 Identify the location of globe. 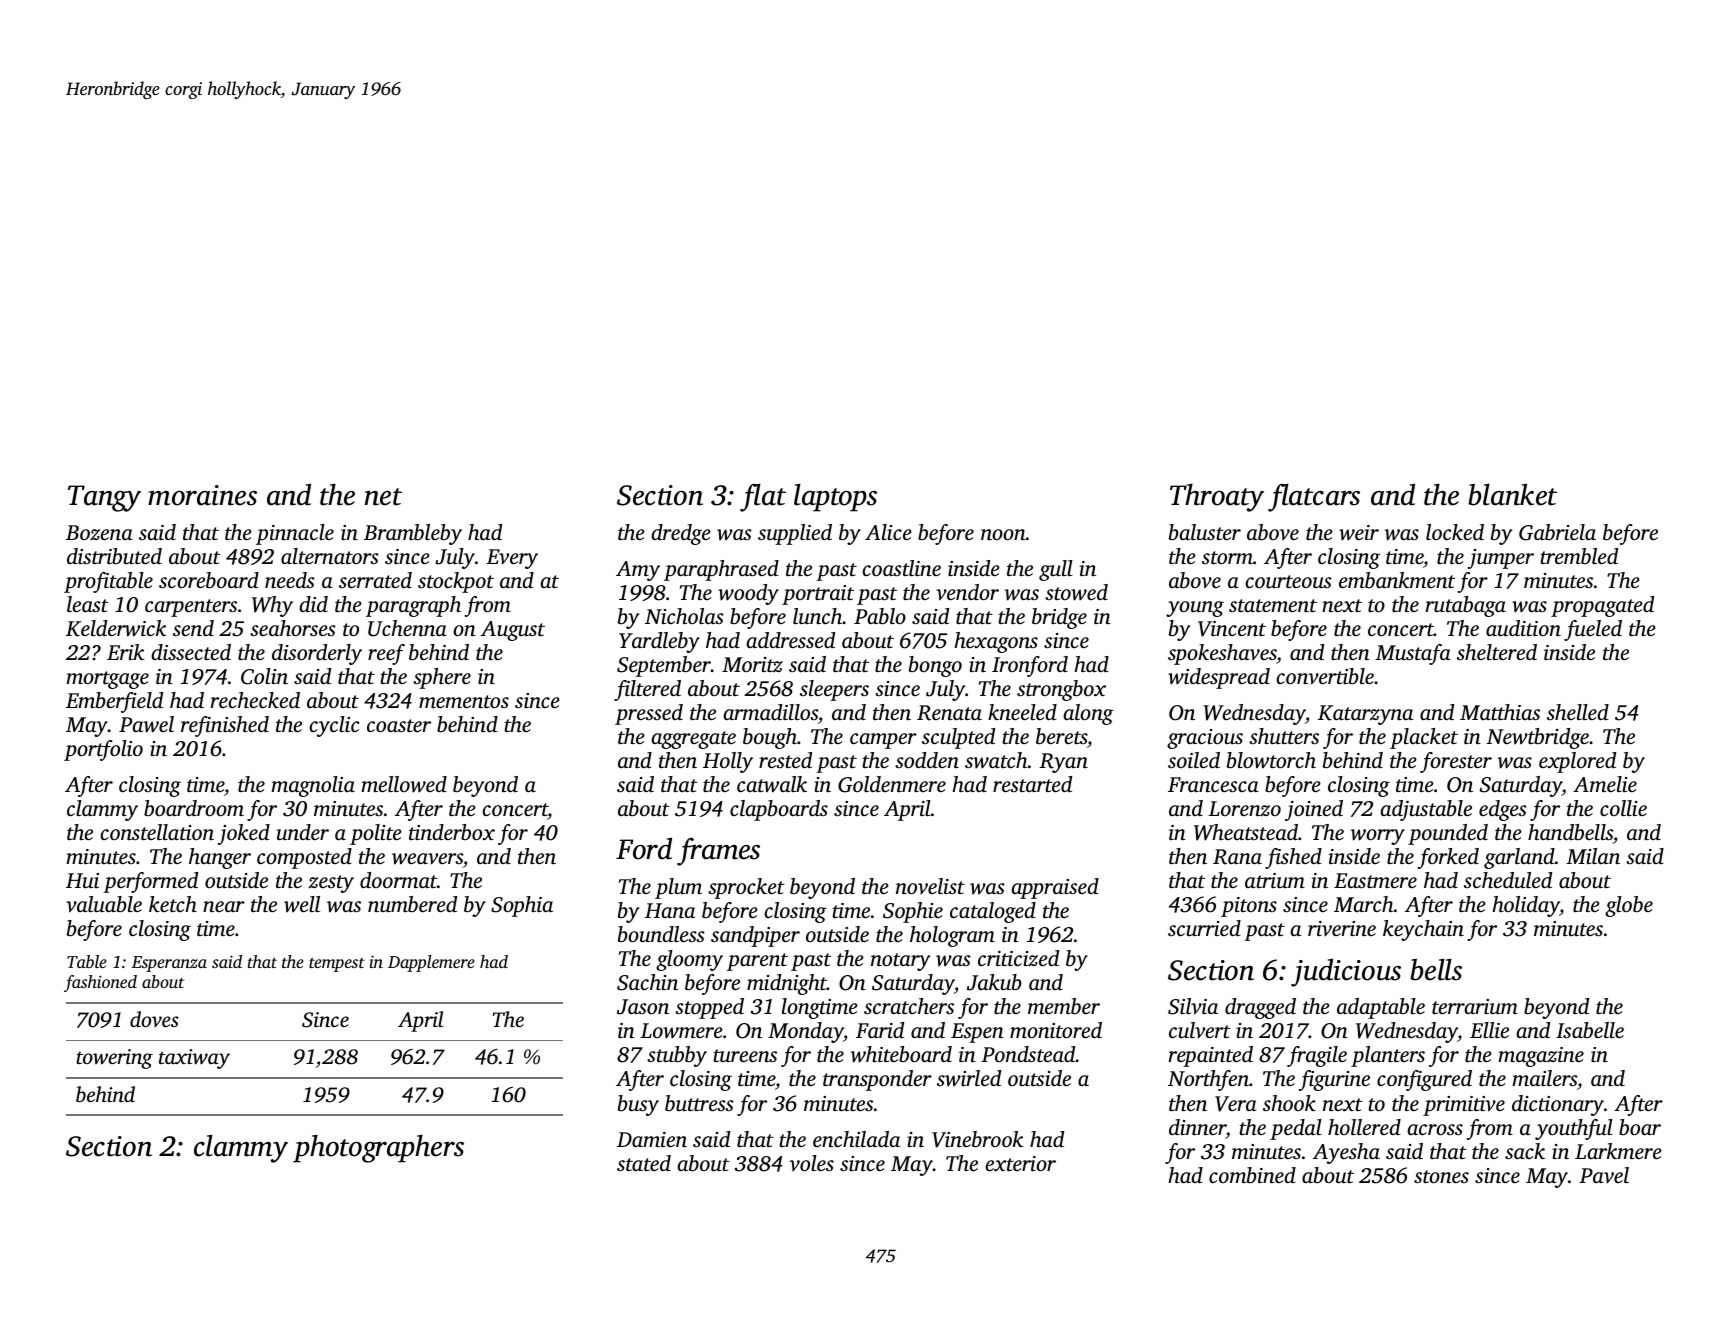
(1629, 906).
